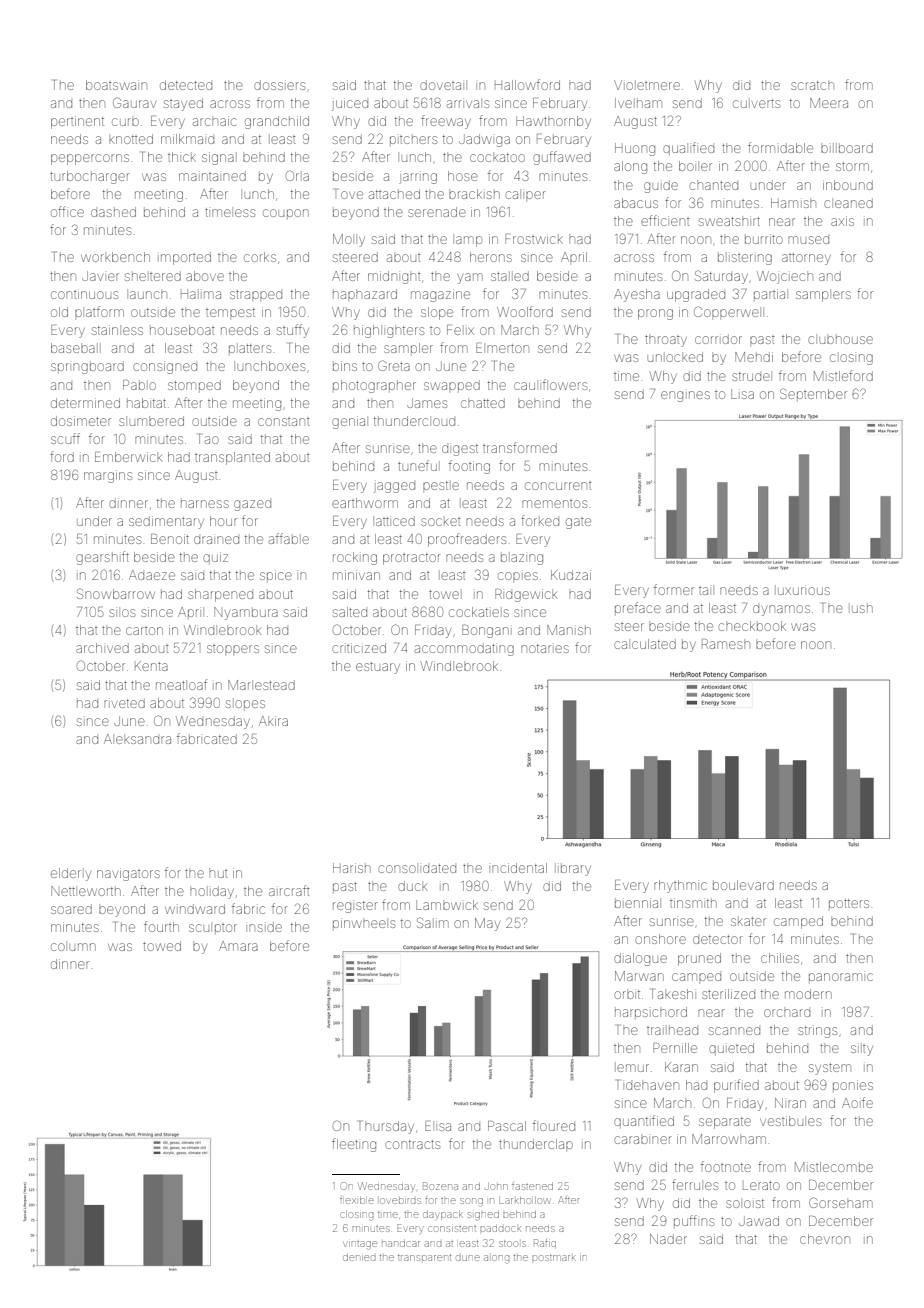 Image resolution: width=924 pixels, height=1308 pixels. I want to click on arrivals, so click(468, 104).
